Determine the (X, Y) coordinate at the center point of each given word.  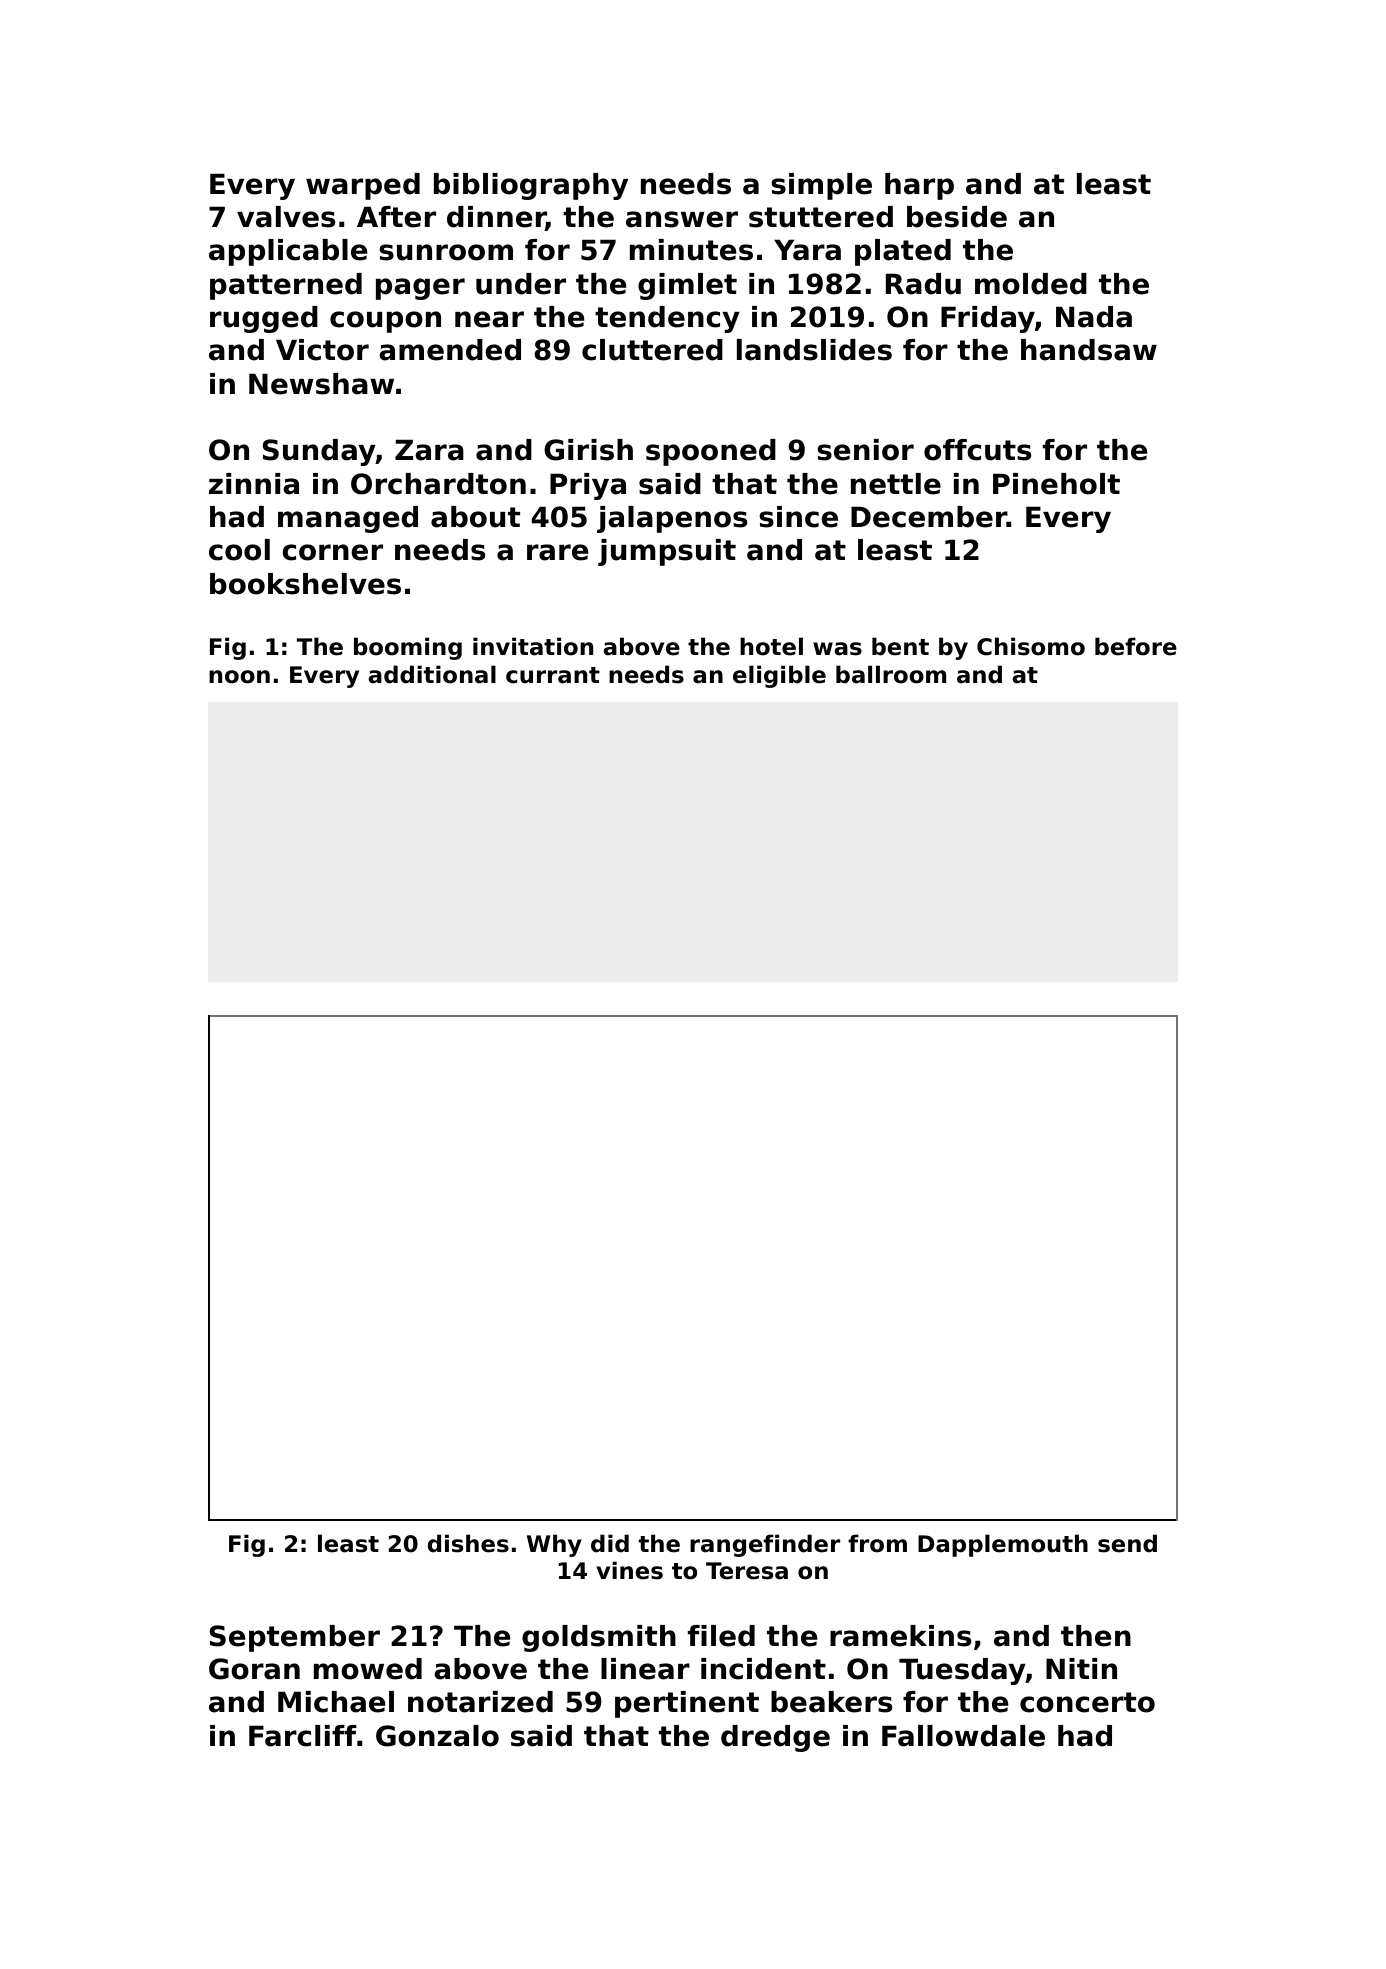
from (877, 1543)
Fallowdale (963, 1736)
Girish (588, 450)
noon (239, 677)
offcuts (977, 450)
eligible (779, 676)
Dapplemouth (1003, 1545)
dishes (468, 1543)
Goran (254, 1669)
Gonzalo (437, 1736)
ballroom (891, 674)
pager (420, 289)
